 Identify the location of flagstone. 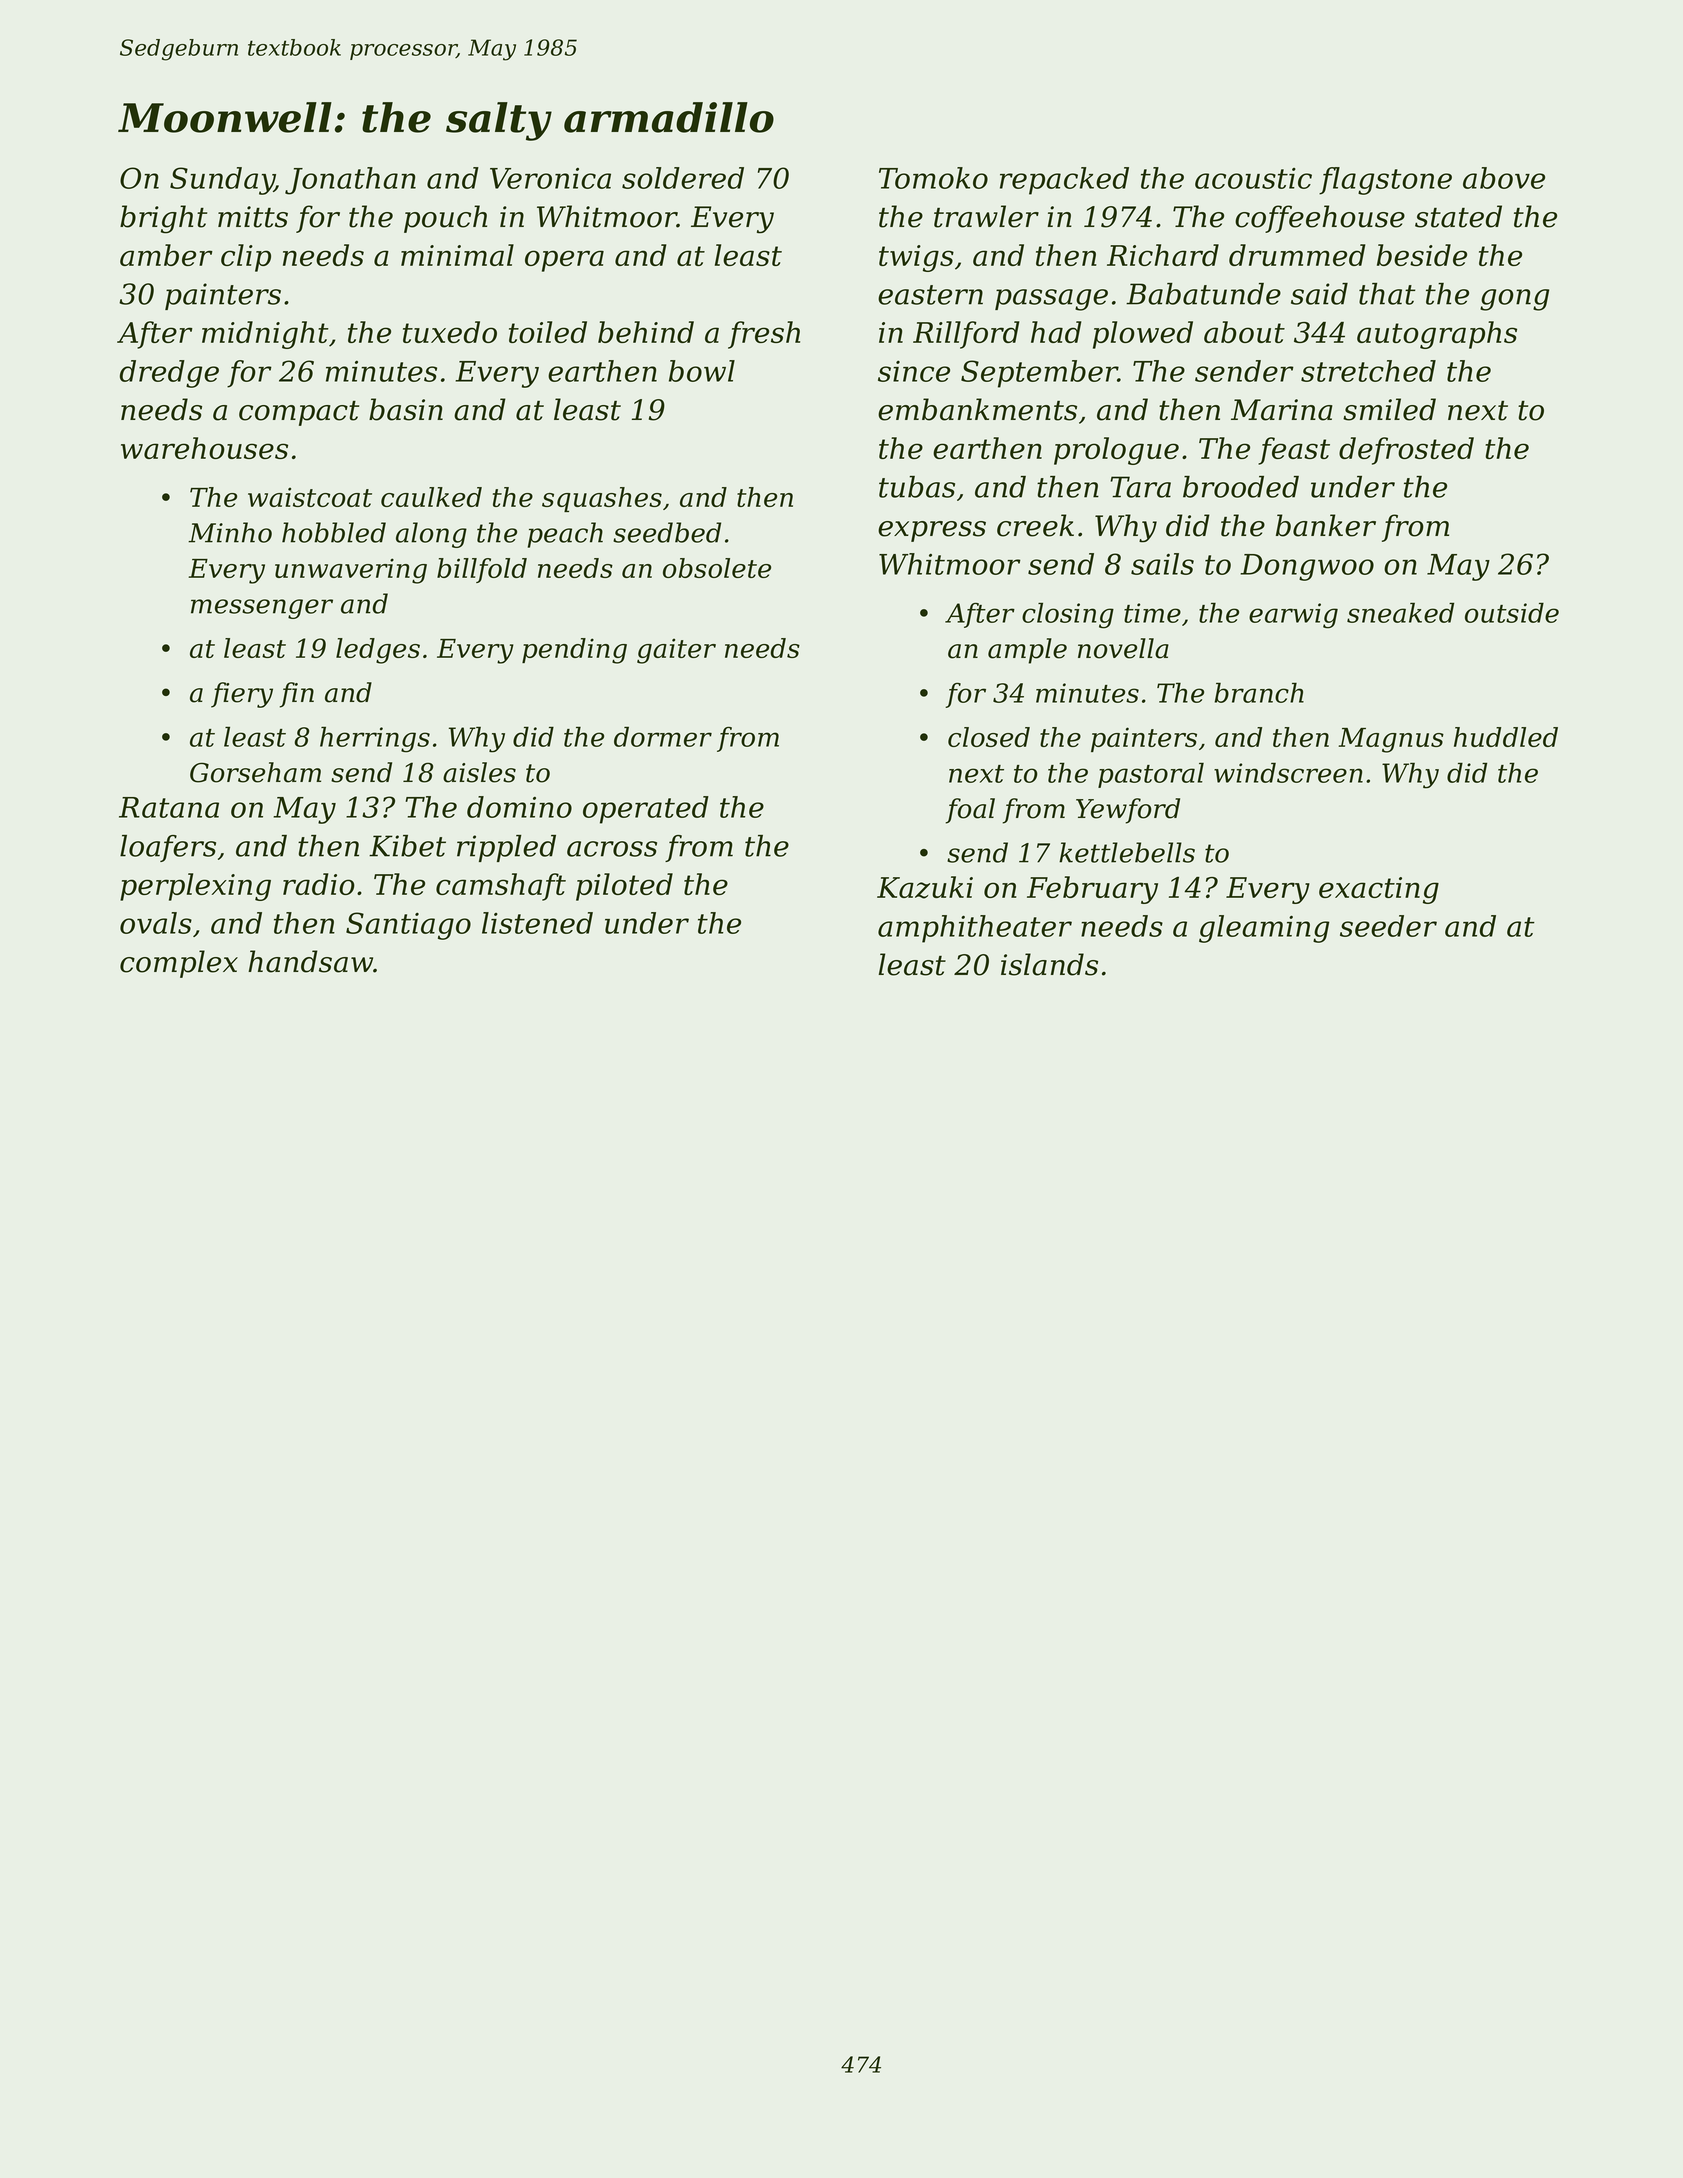
(1385, 181).
